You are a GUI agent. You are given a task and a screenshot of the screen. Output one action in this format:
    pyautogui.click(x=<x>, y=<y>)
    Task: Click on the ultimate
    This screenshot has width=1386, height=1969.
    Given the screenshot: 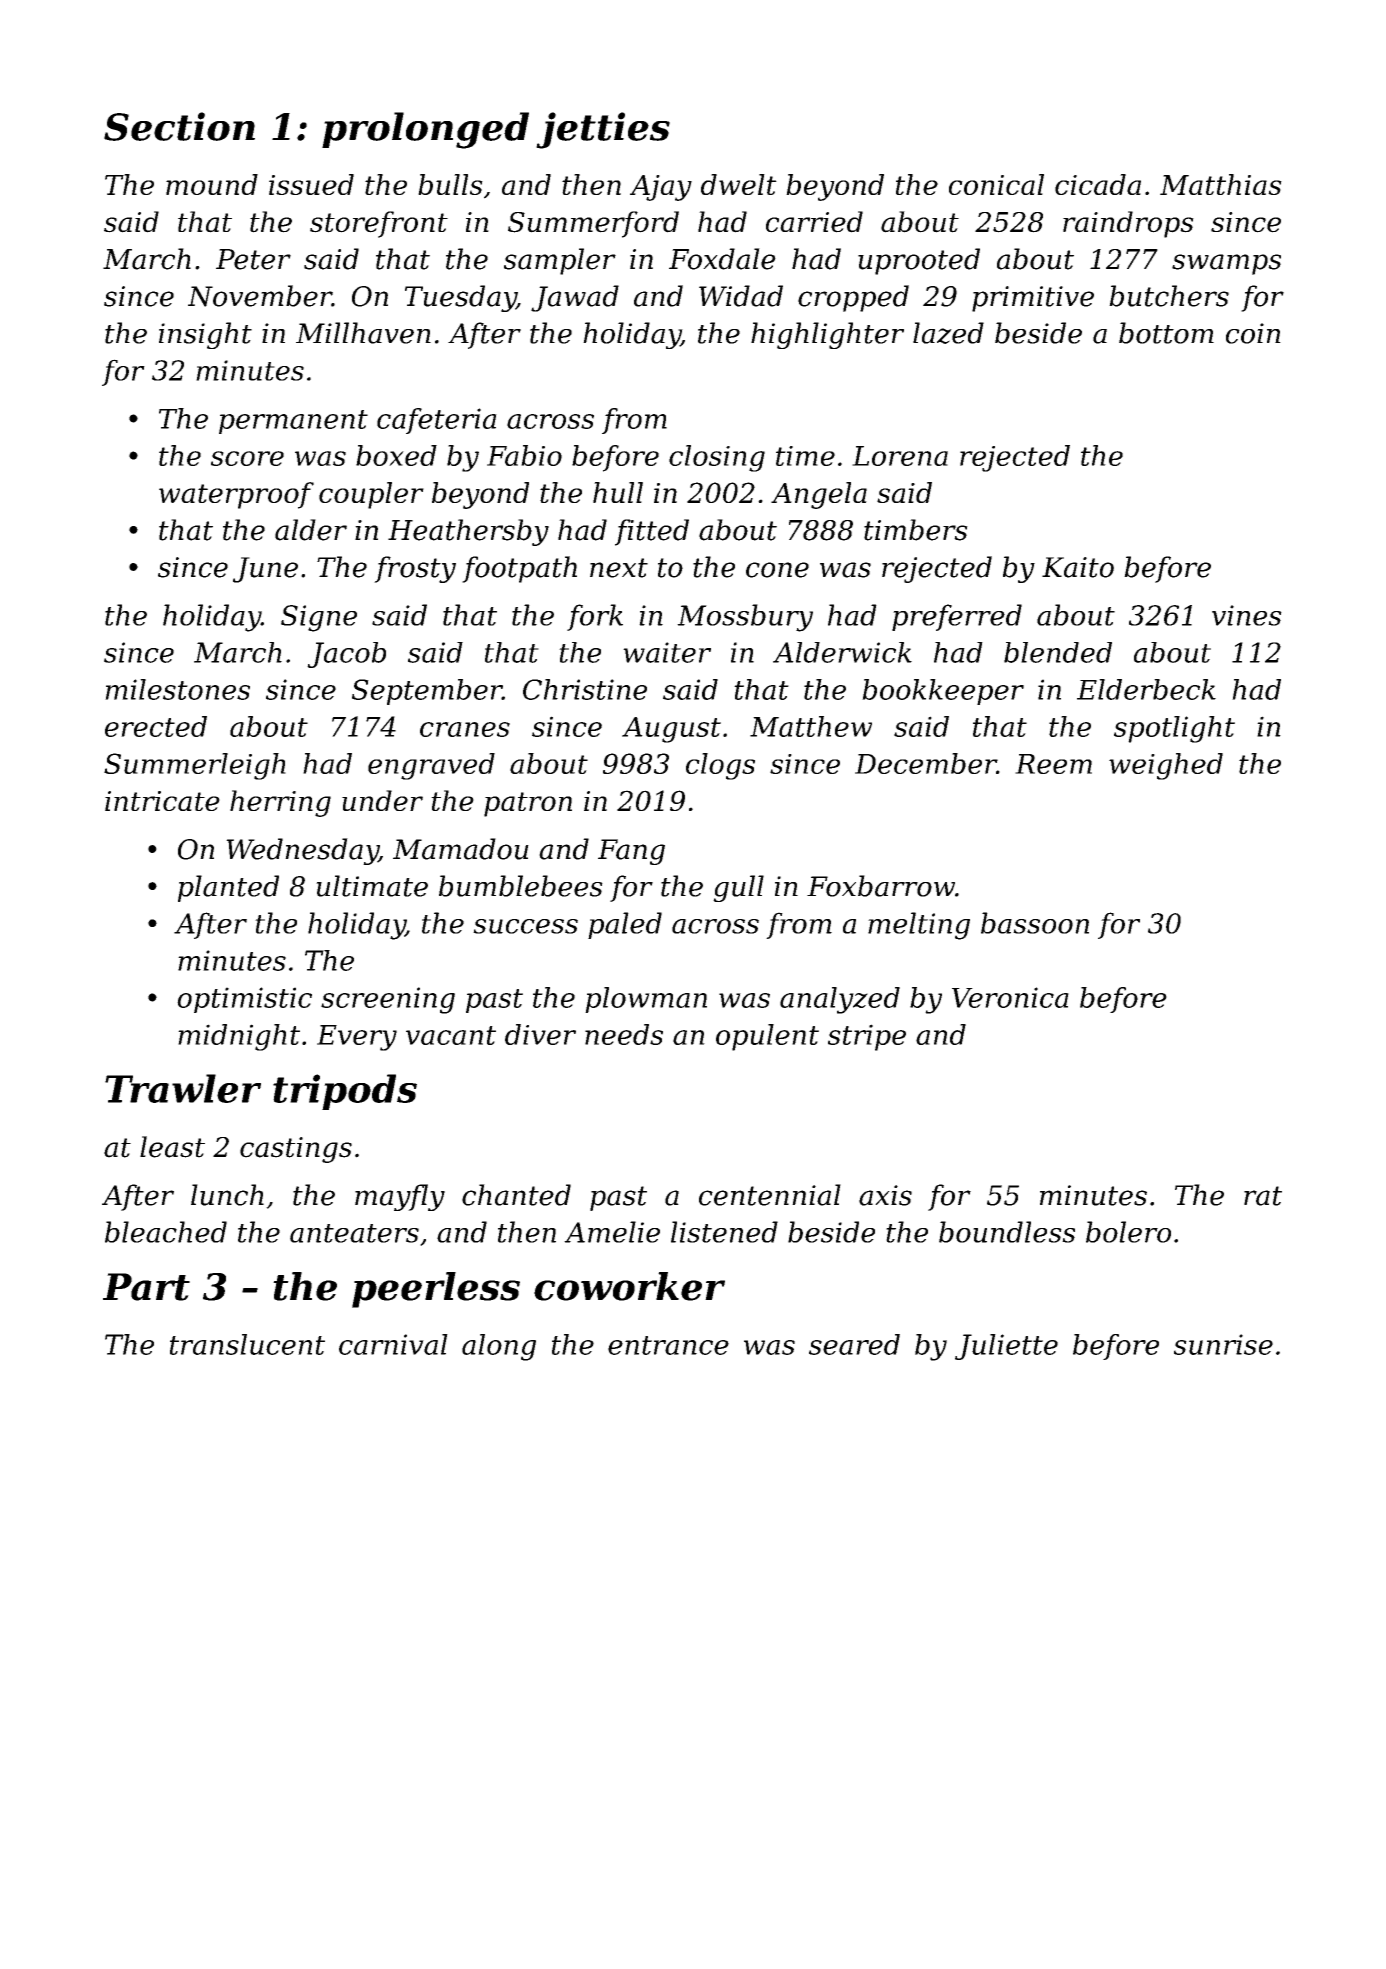 What is the action you would take?
    pyautogui.click(x=372, y=886)
